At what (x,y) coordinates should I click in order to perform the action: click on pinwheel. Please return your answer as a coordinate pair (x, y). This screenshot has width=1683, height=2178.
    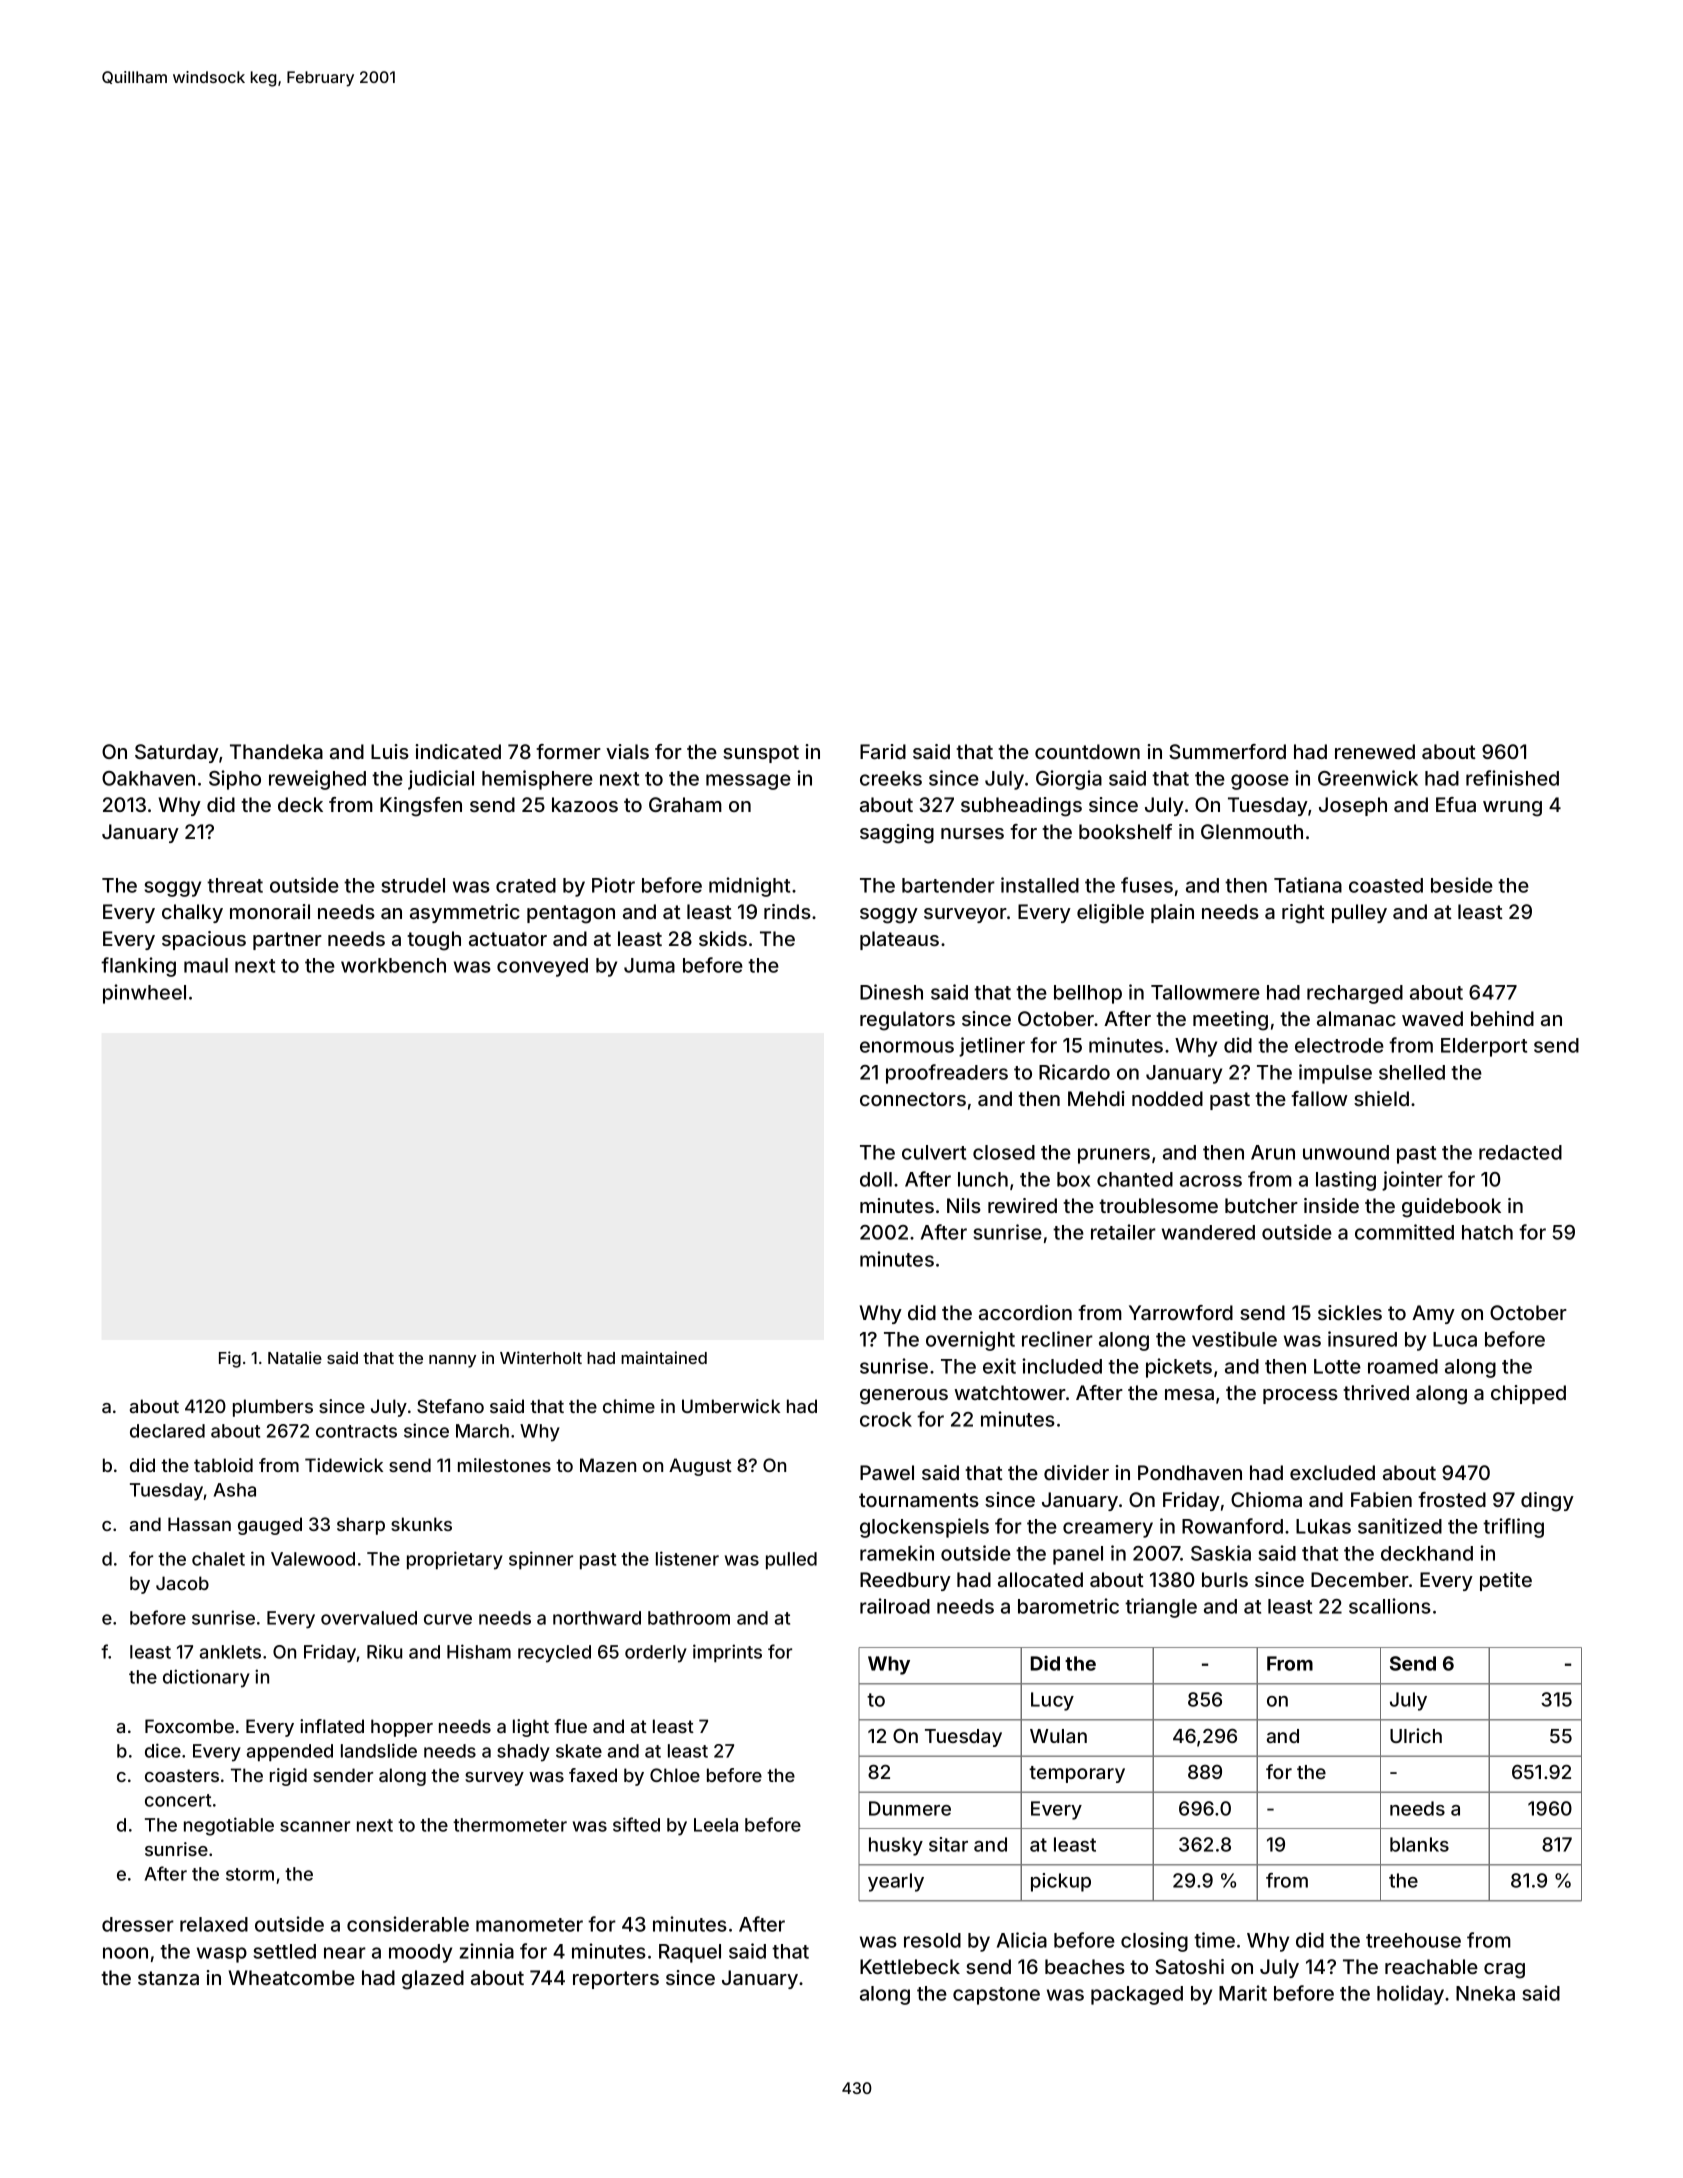
    Looking at the image, I should click on (144, 994).
